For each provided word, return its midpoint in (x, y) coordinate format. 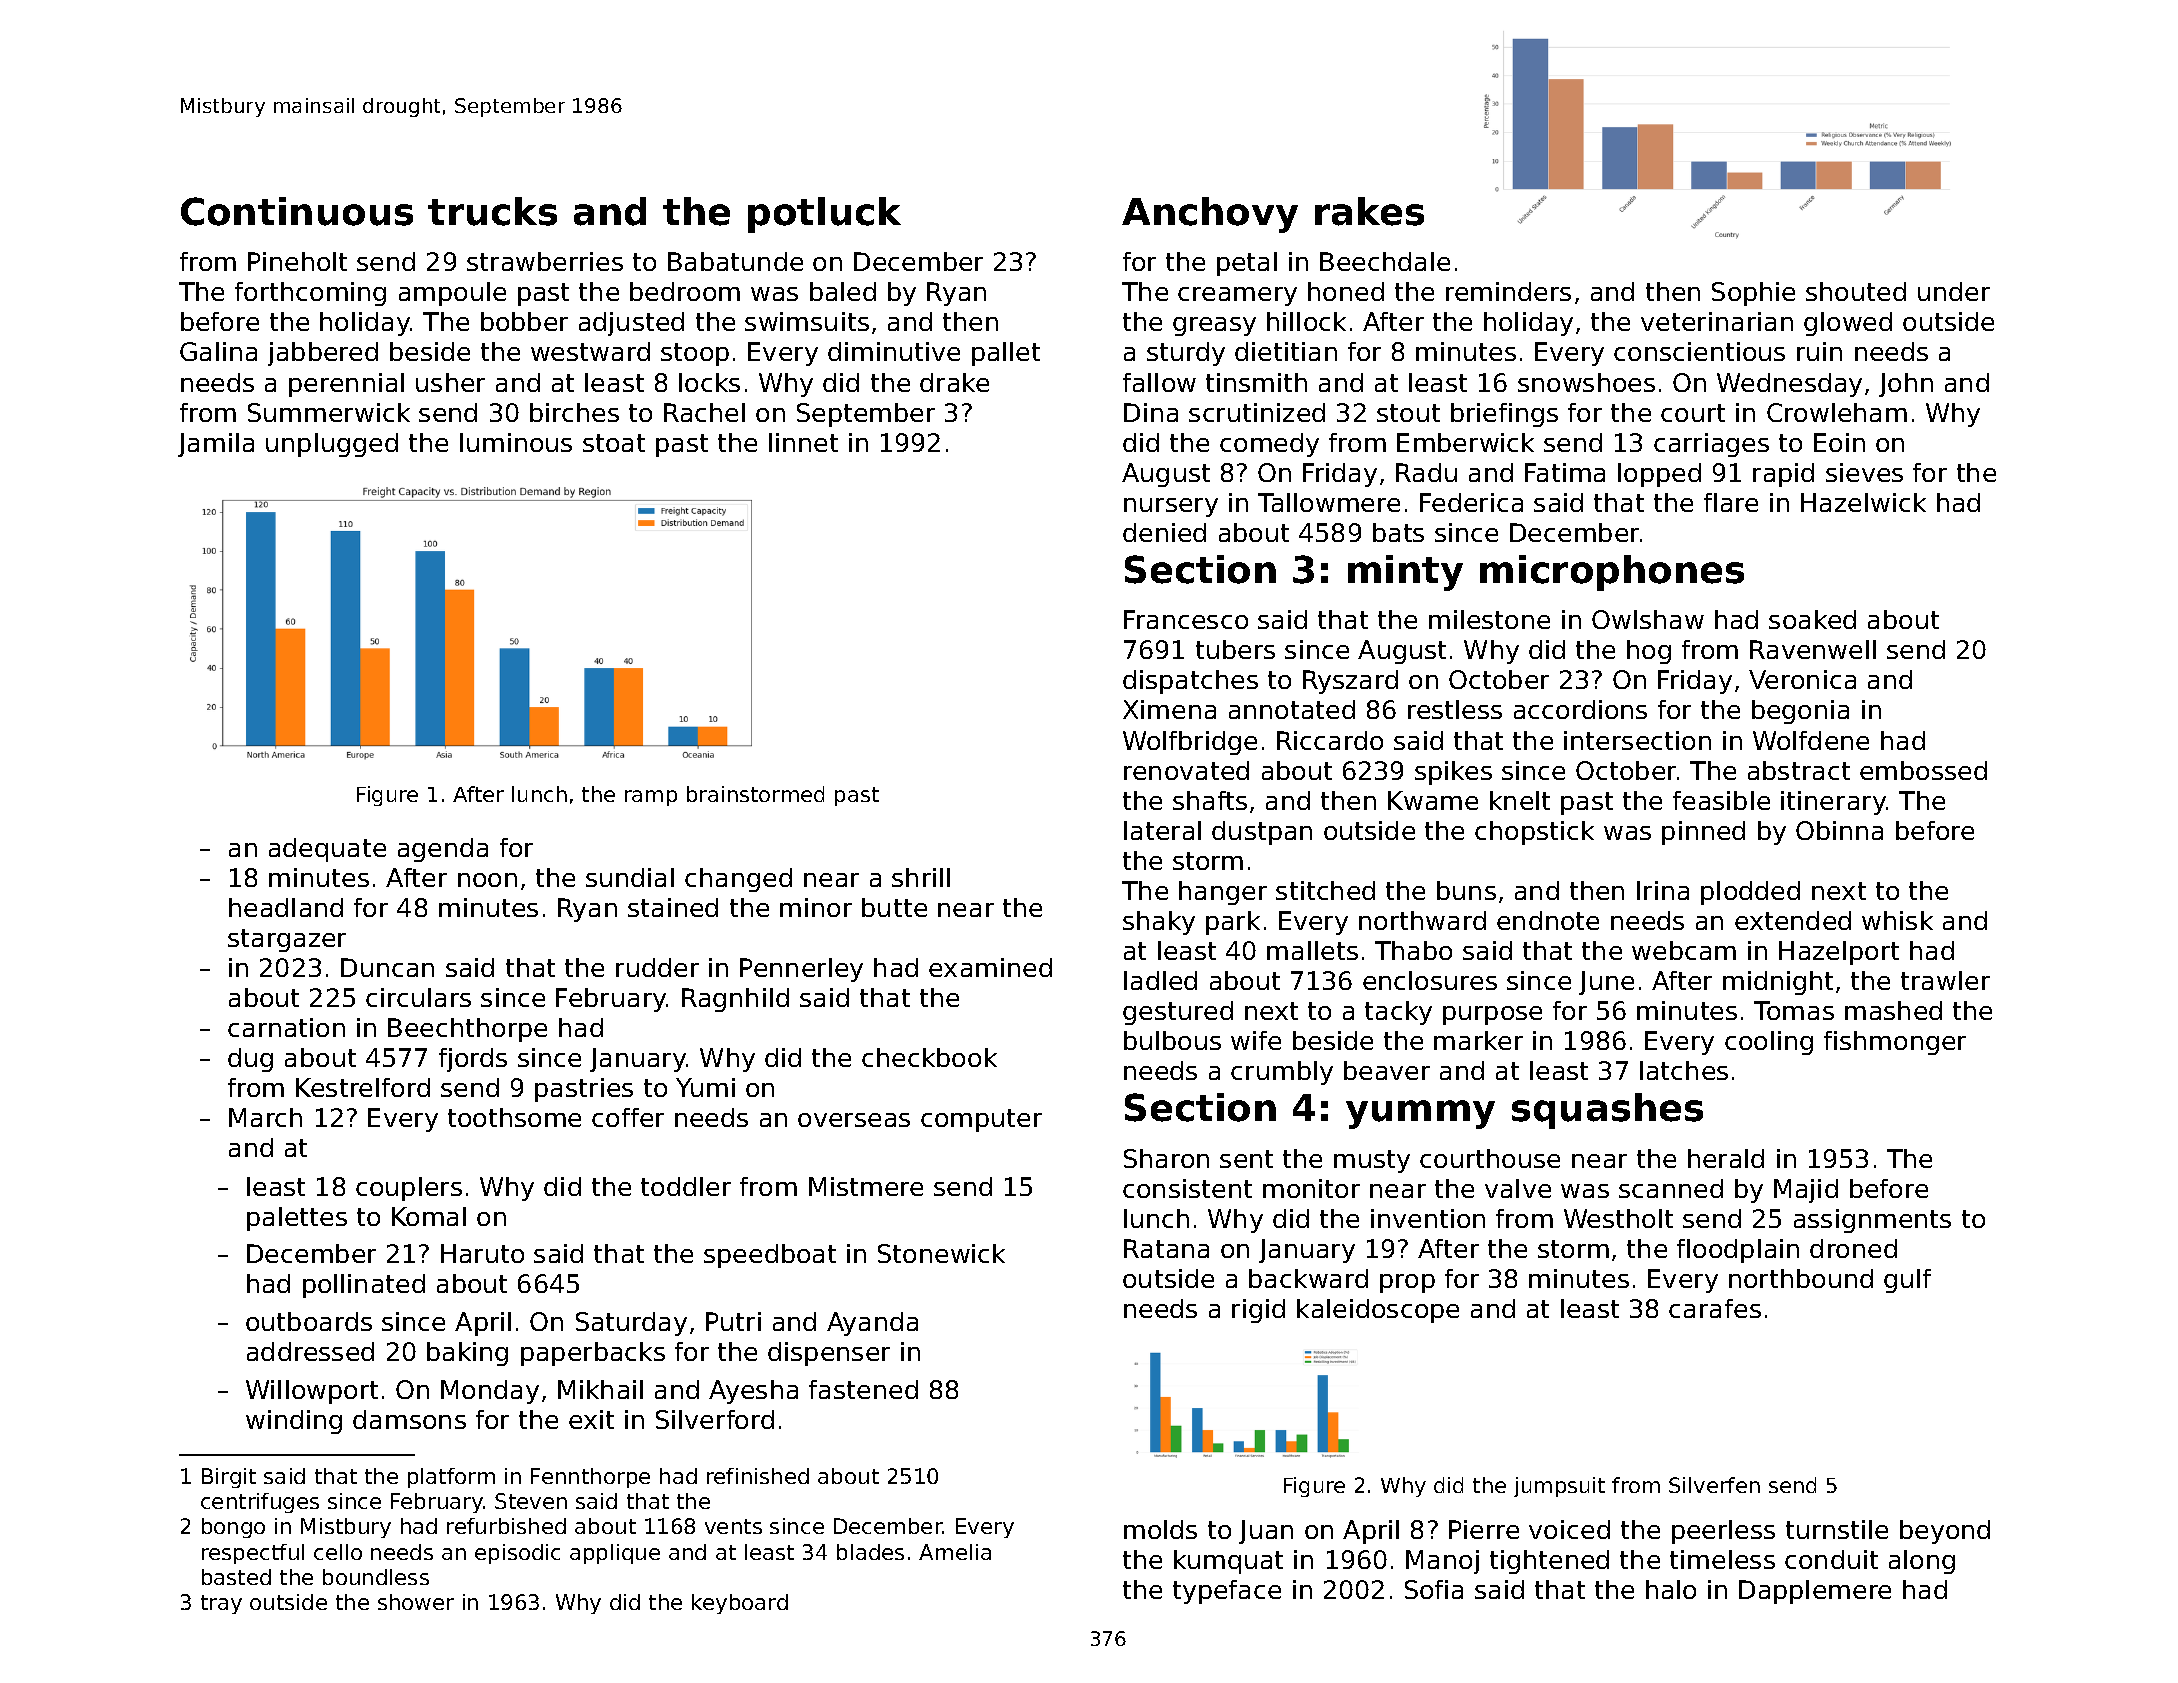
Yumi (705, 1087)
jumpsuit (1559, 1487)
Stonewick (941, 1253)
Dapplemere (1815, 1592)
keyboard (740, 1604)
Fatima (1565, 472)
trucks (492, 211)
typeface (1227, 1592)
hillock (1306, 321)
